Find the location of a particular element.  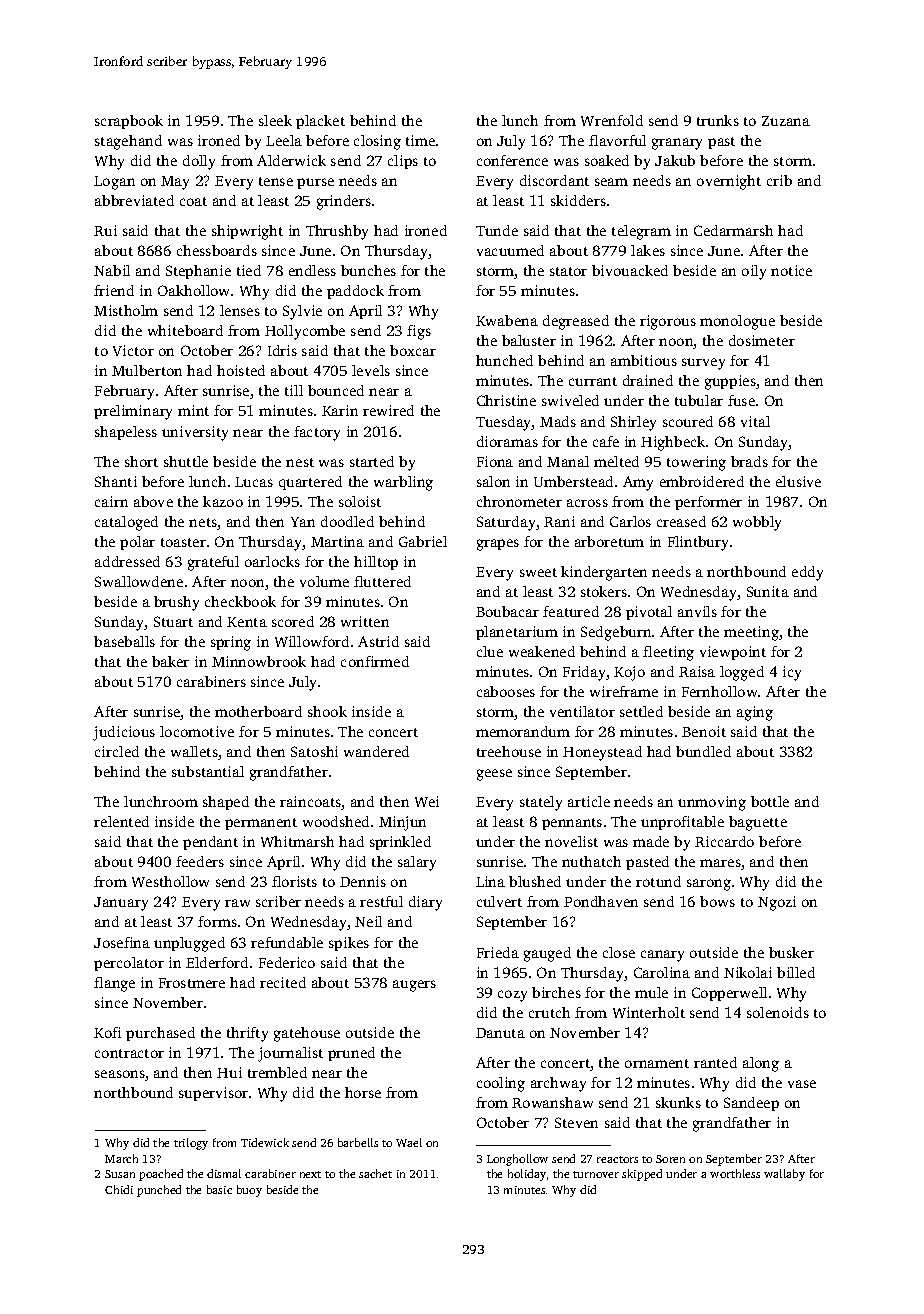

Wrenfold is located at coordinates (612, 120).
